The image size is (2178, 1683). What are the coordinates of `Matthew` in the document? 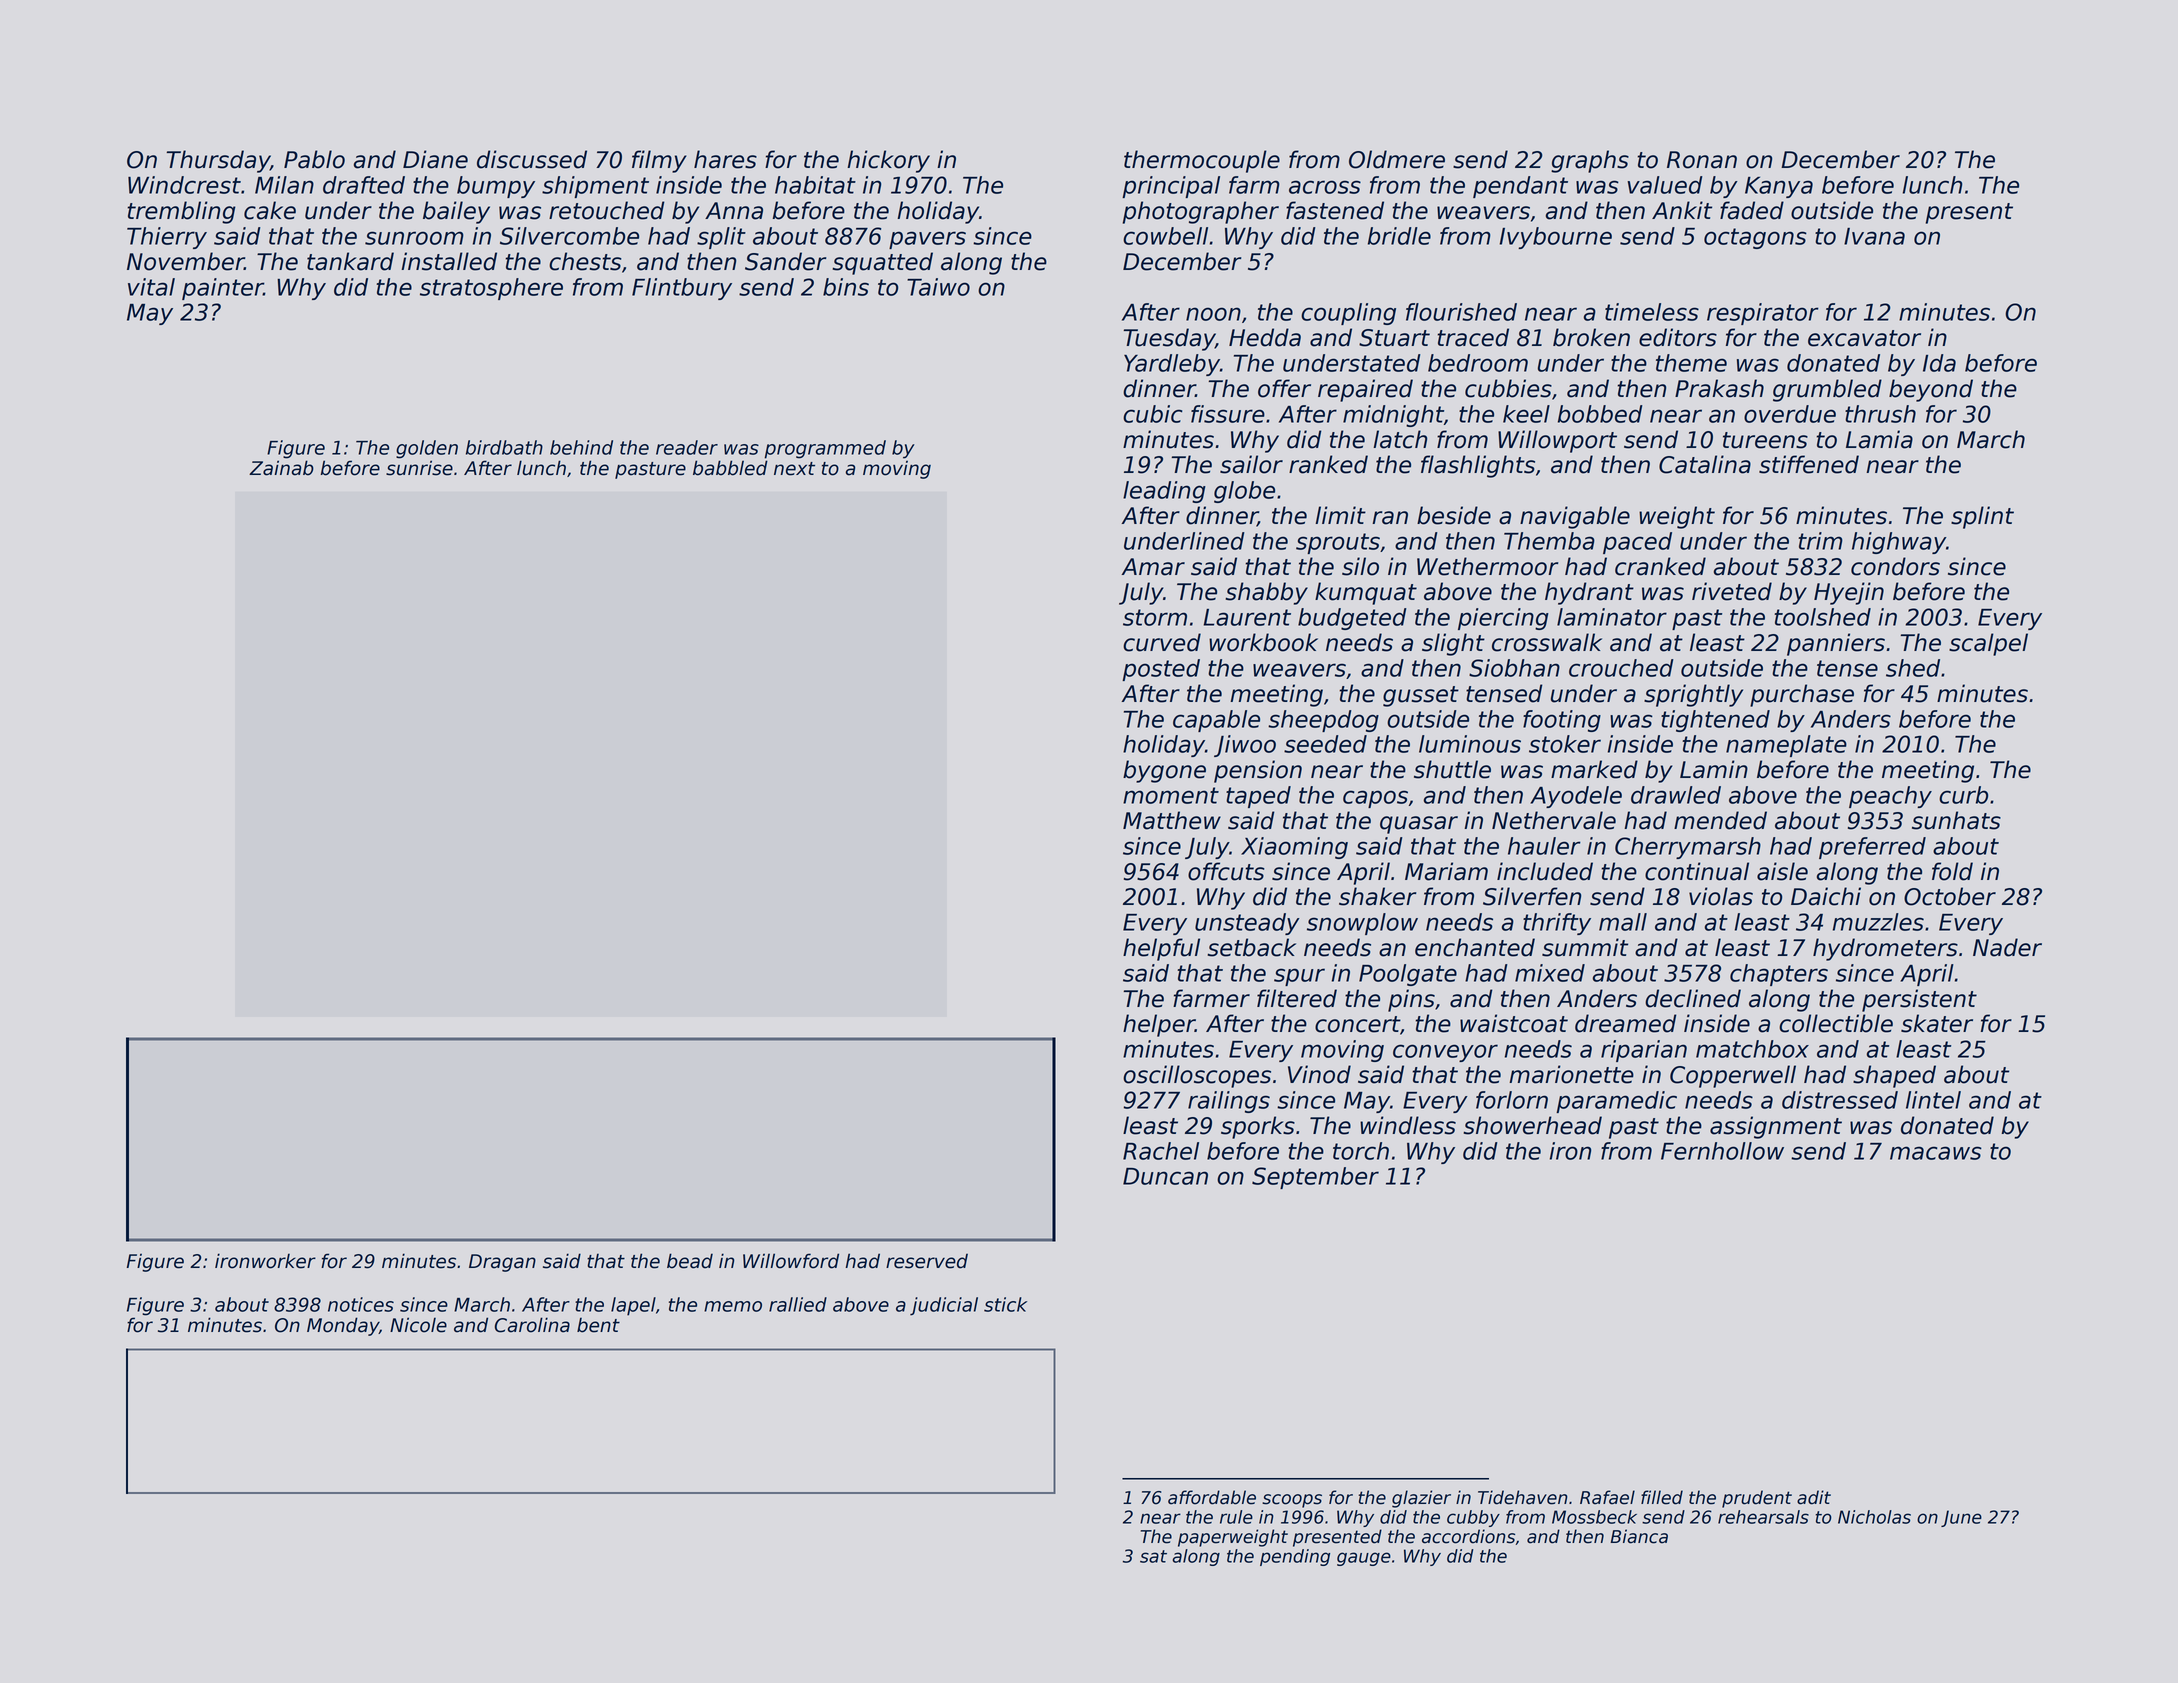 It's located at (1172, 820).
